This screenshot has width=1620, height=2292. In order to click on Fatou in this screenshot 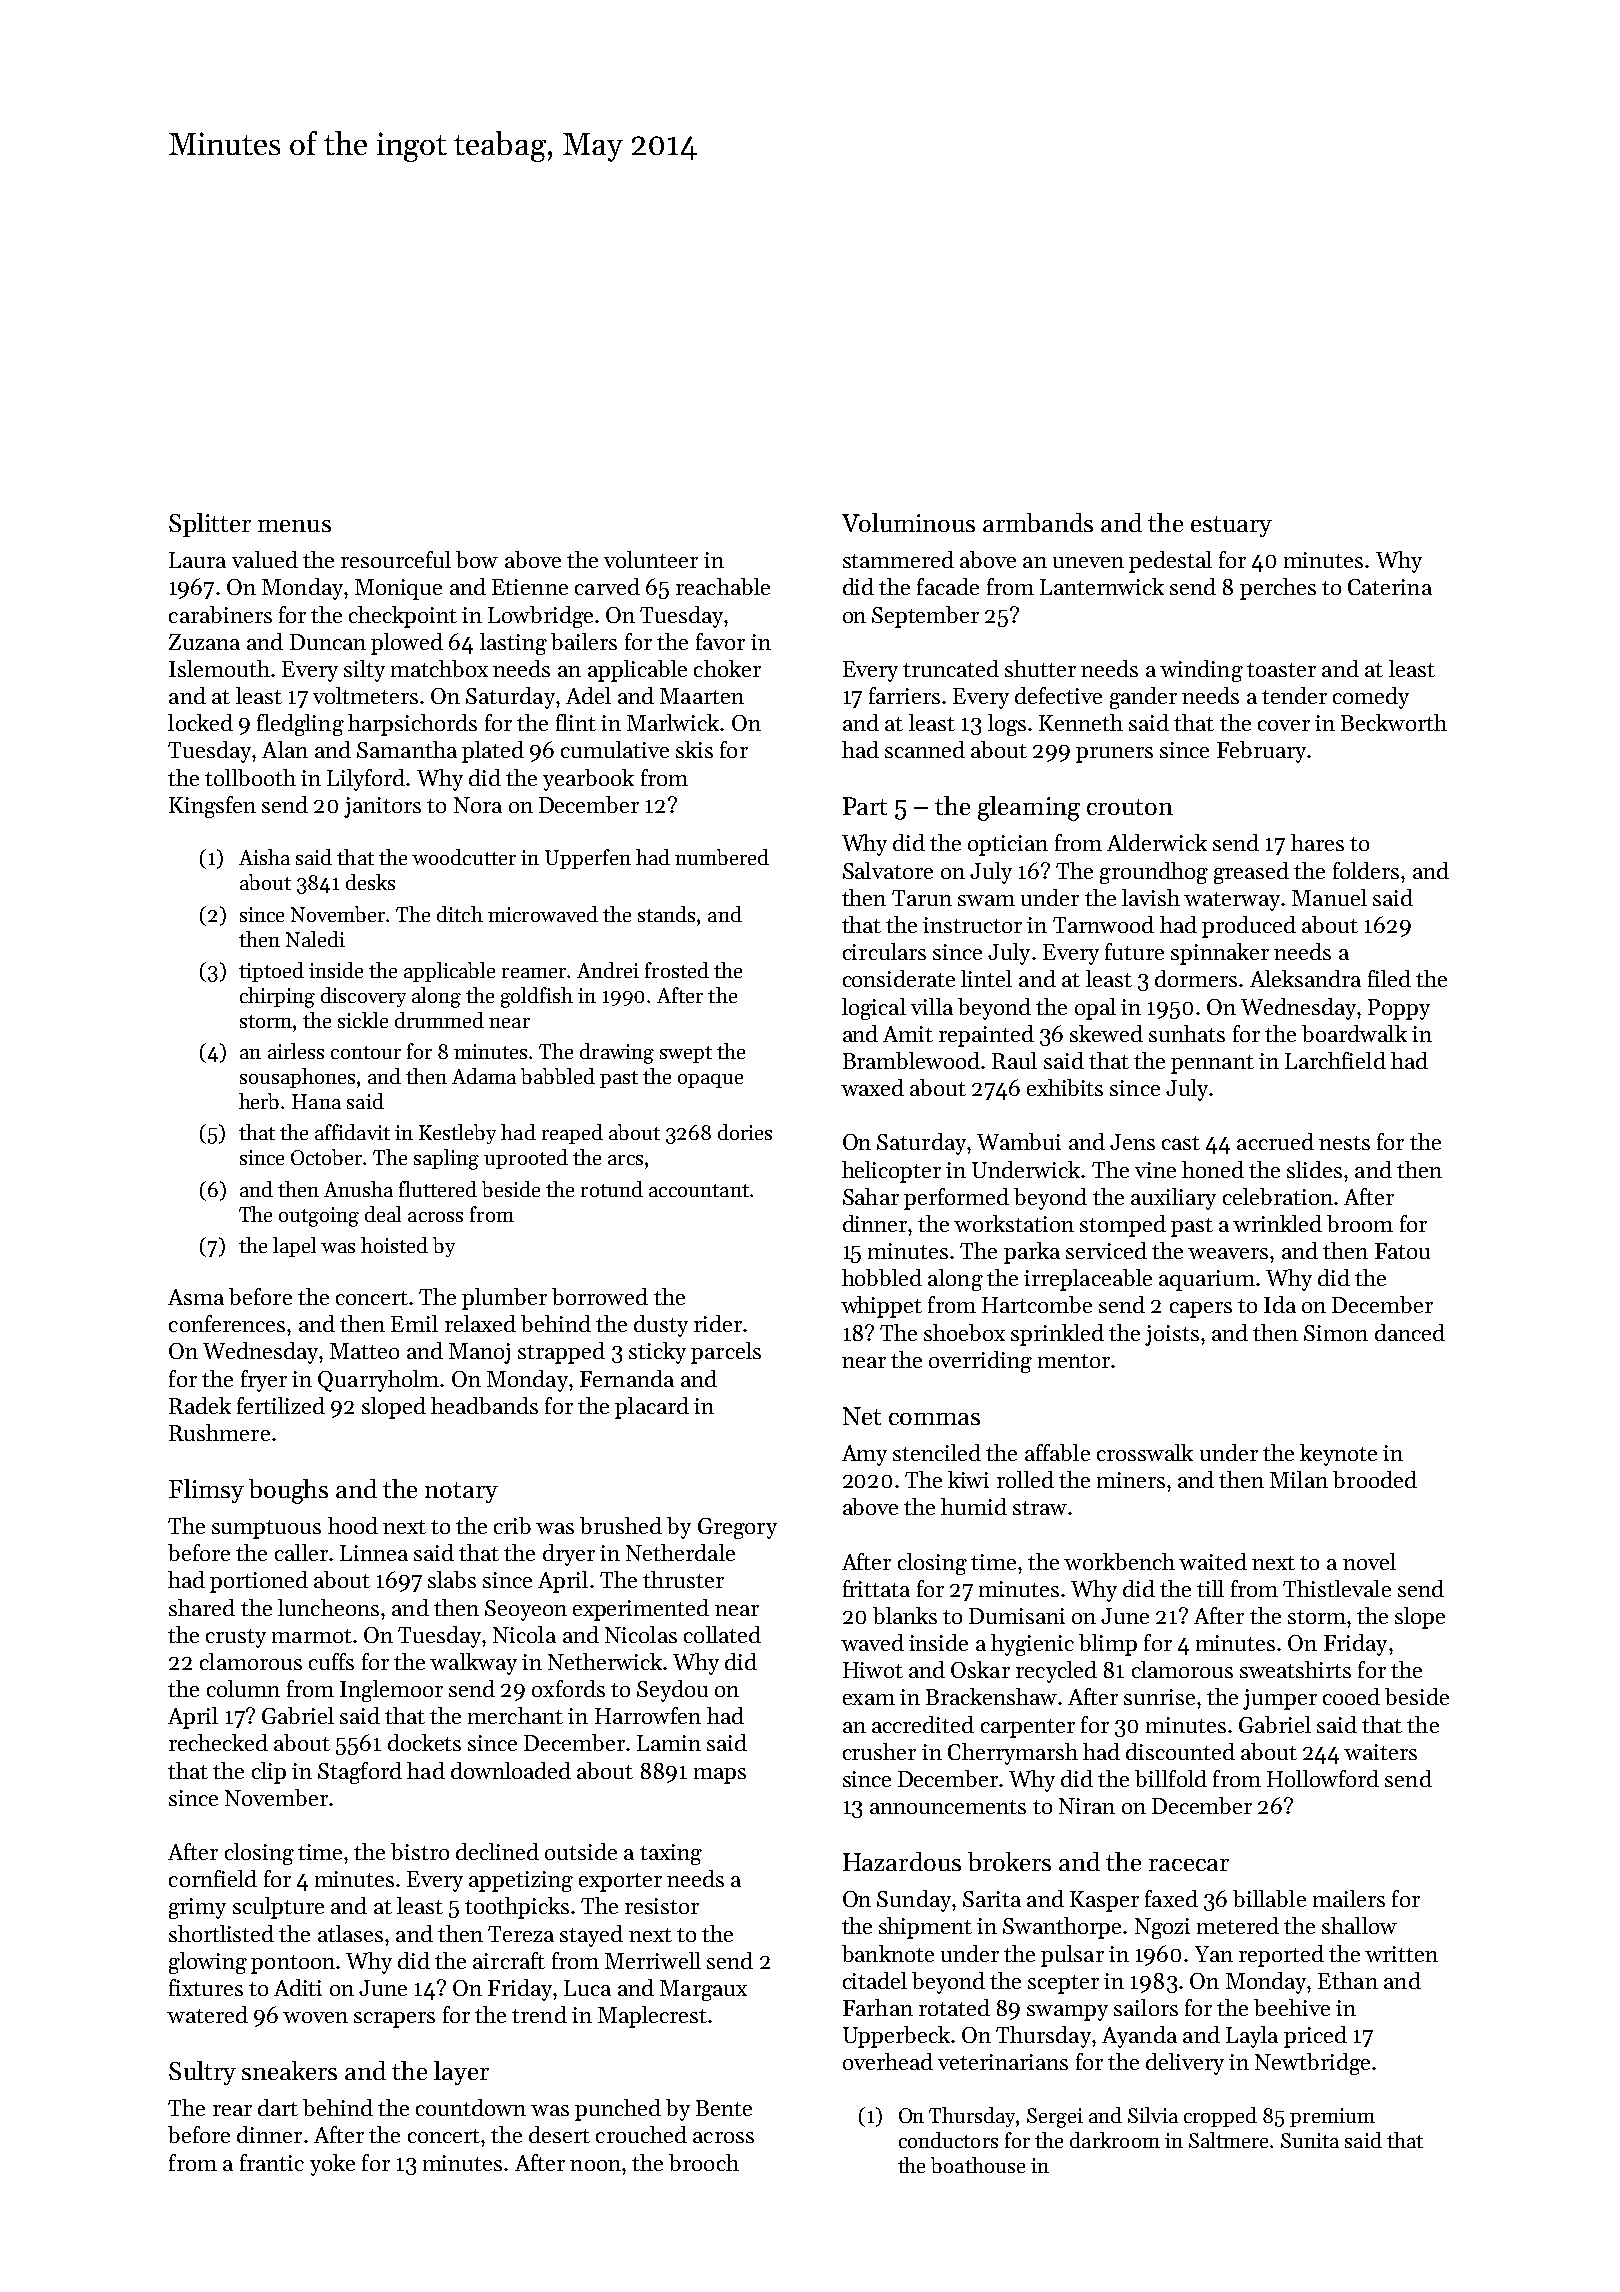, I will do `click(1402, 1251)`.
